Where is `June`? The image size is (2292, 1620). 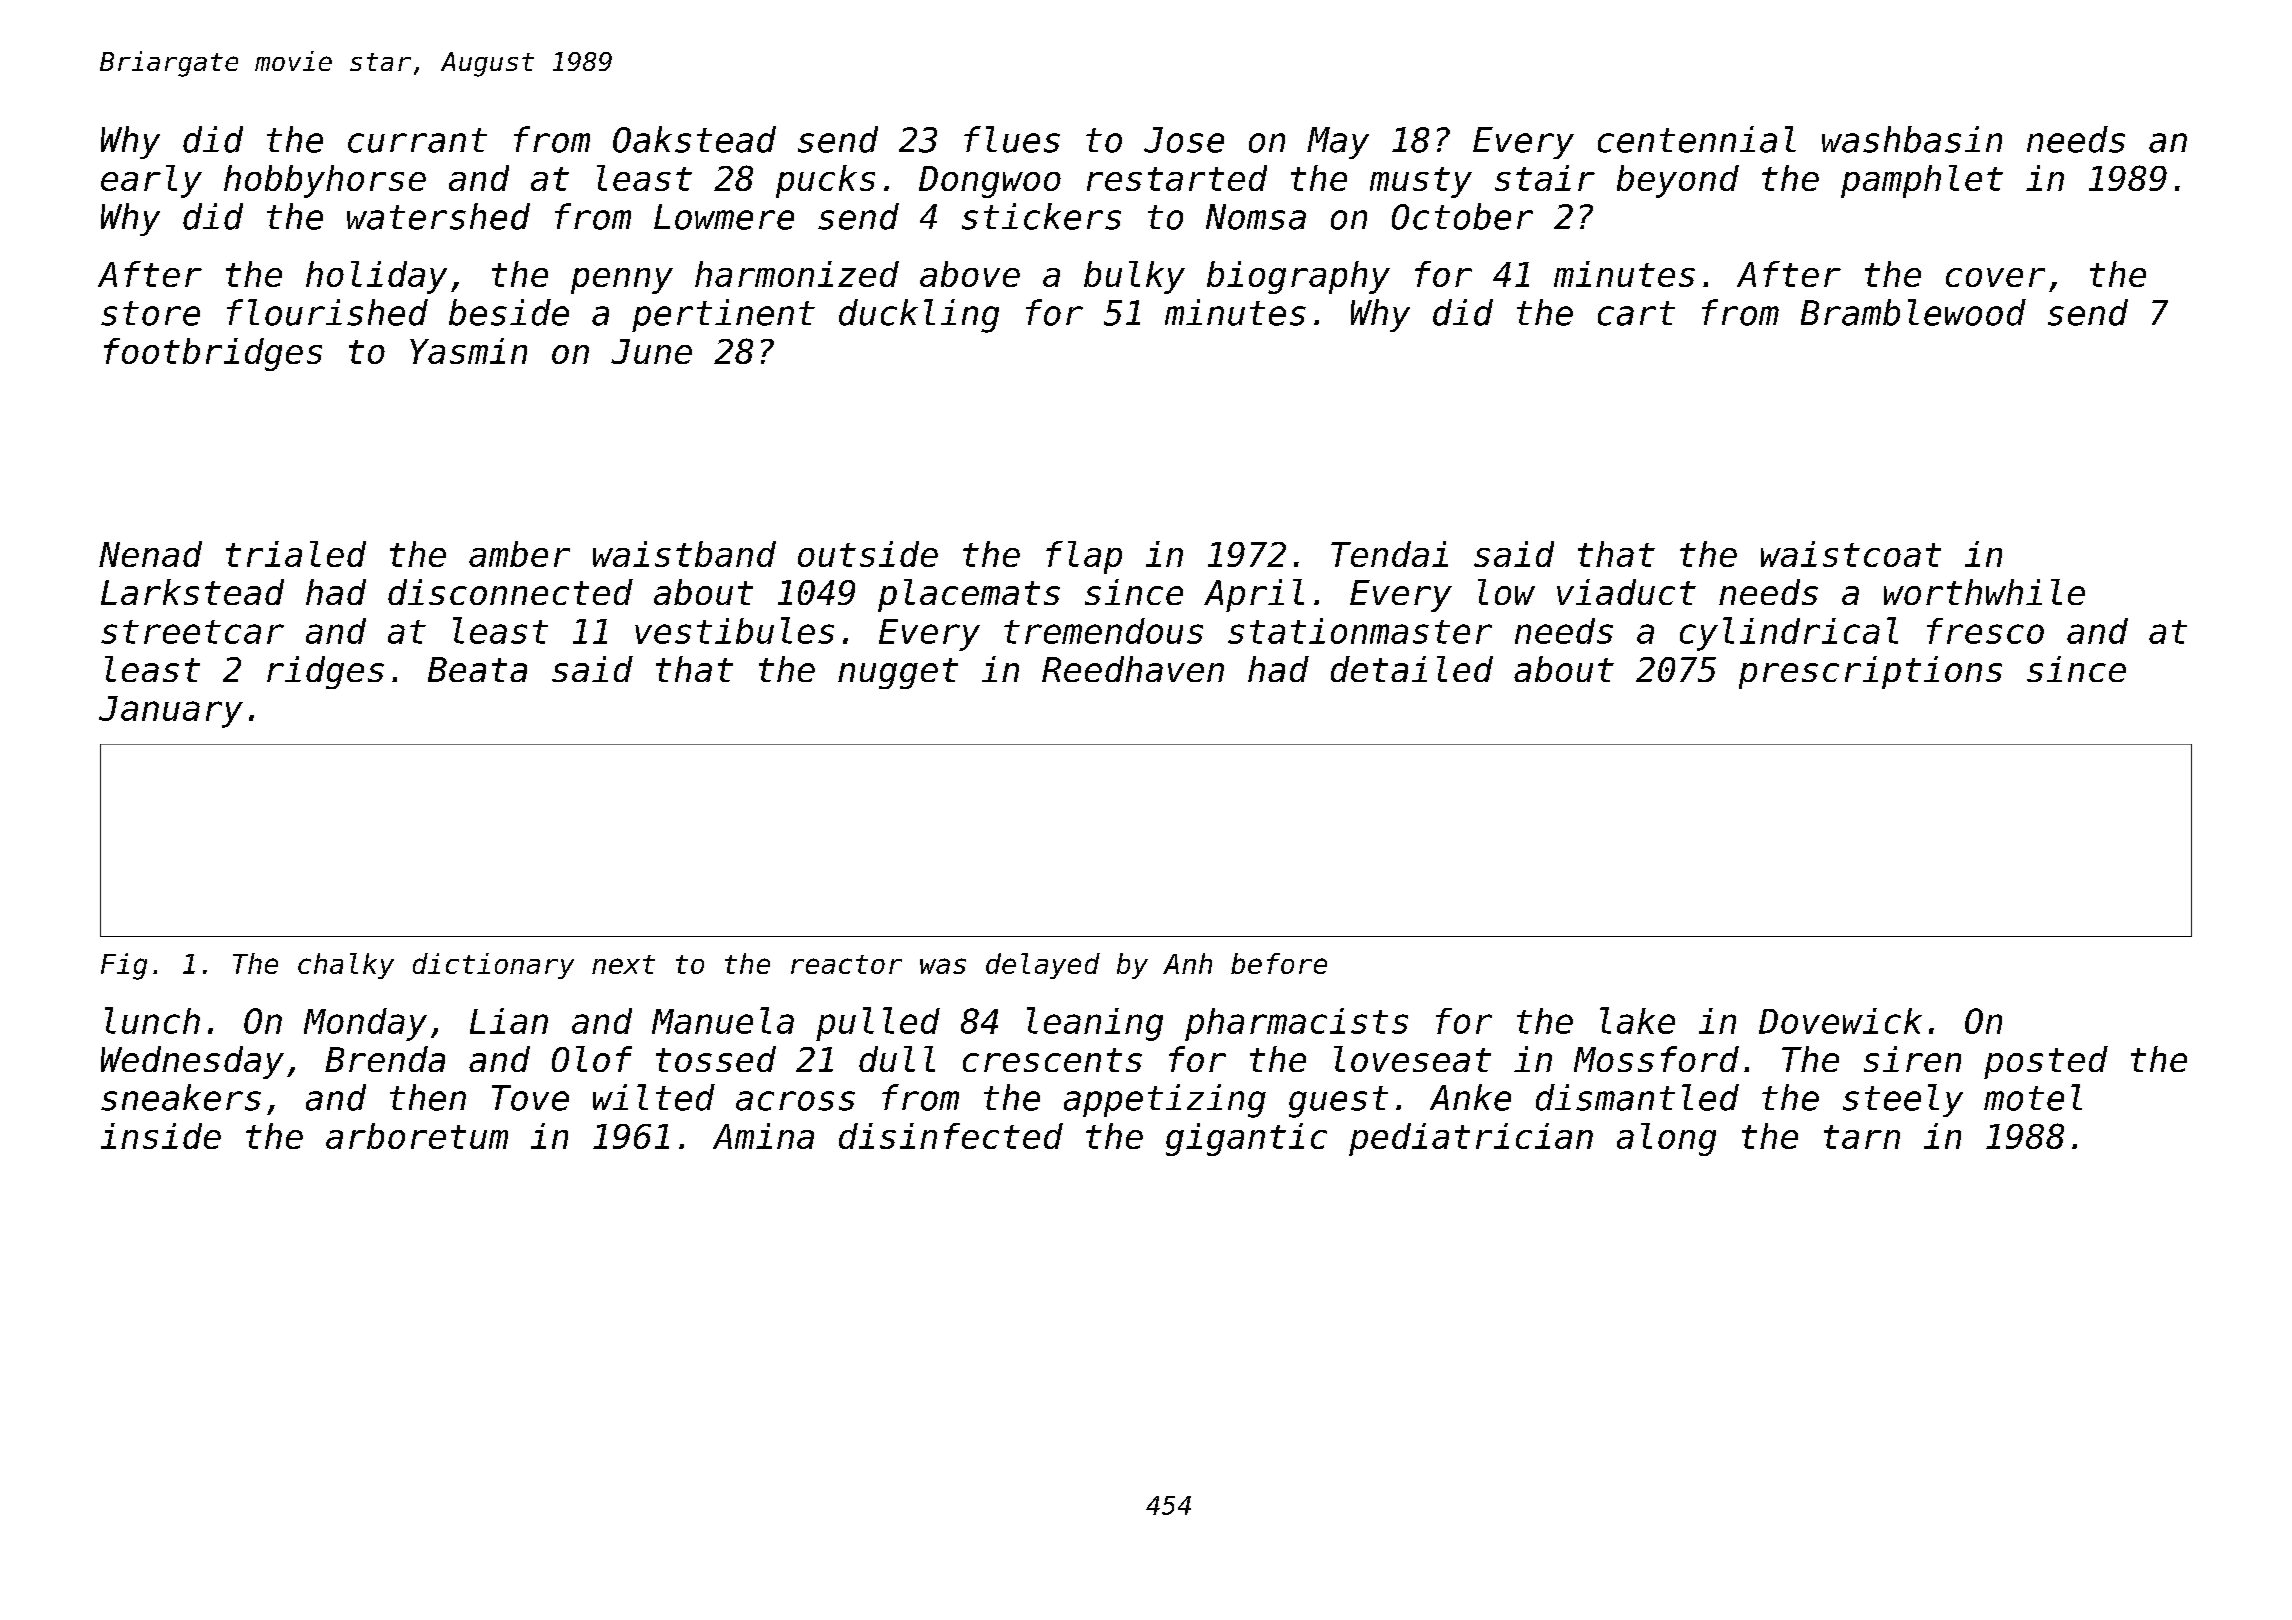
June is located at coordinates (651, 351).
